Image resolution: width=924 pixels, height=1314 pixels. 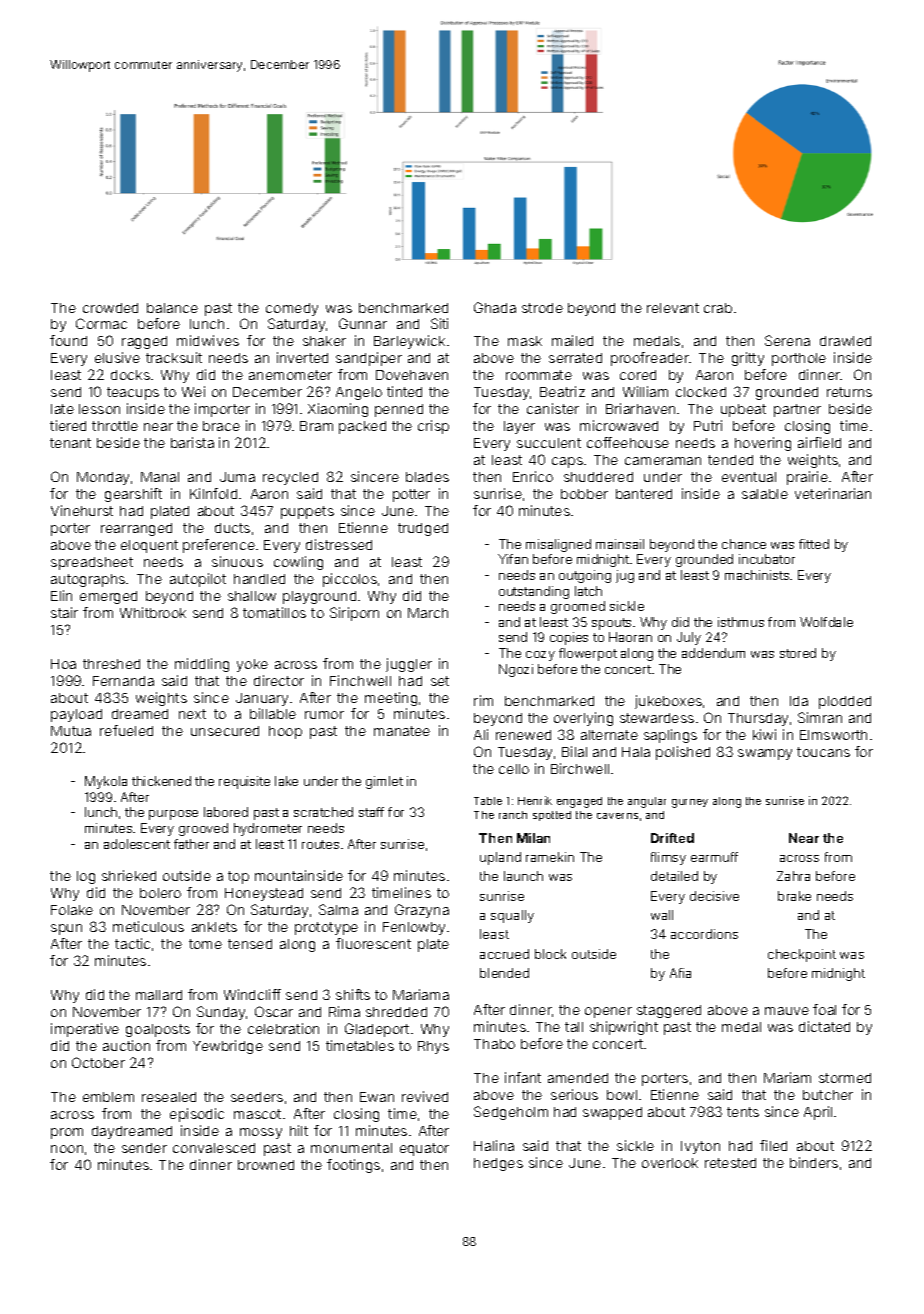 What do you see at coordinates (523, 735) in the document?
I see `renewed` at bounding box center [523, 735].
